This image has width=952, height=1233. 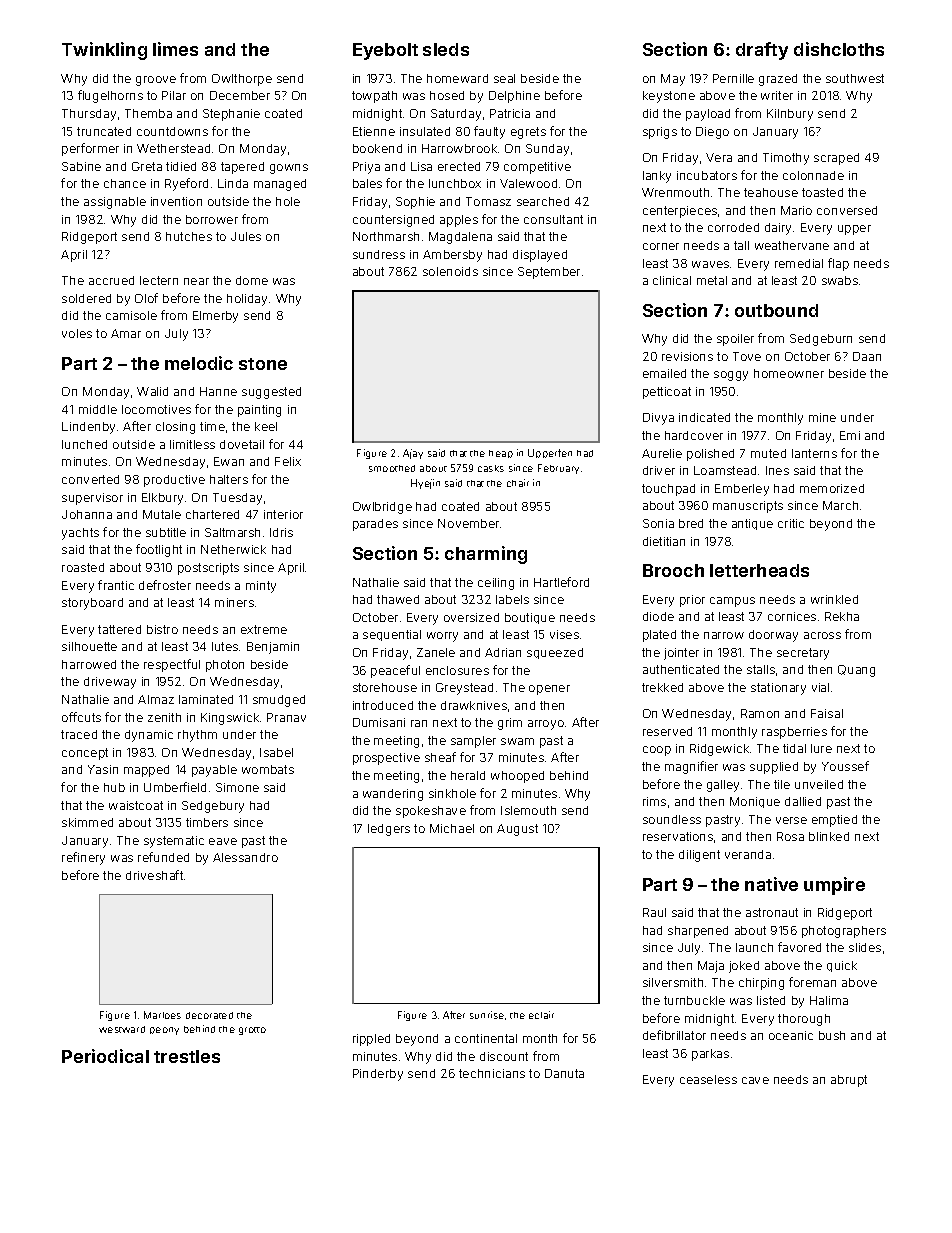 What do you see at coordinates (446, 49) in the image?
I see `sleds` at bounding box center [446, 49].
